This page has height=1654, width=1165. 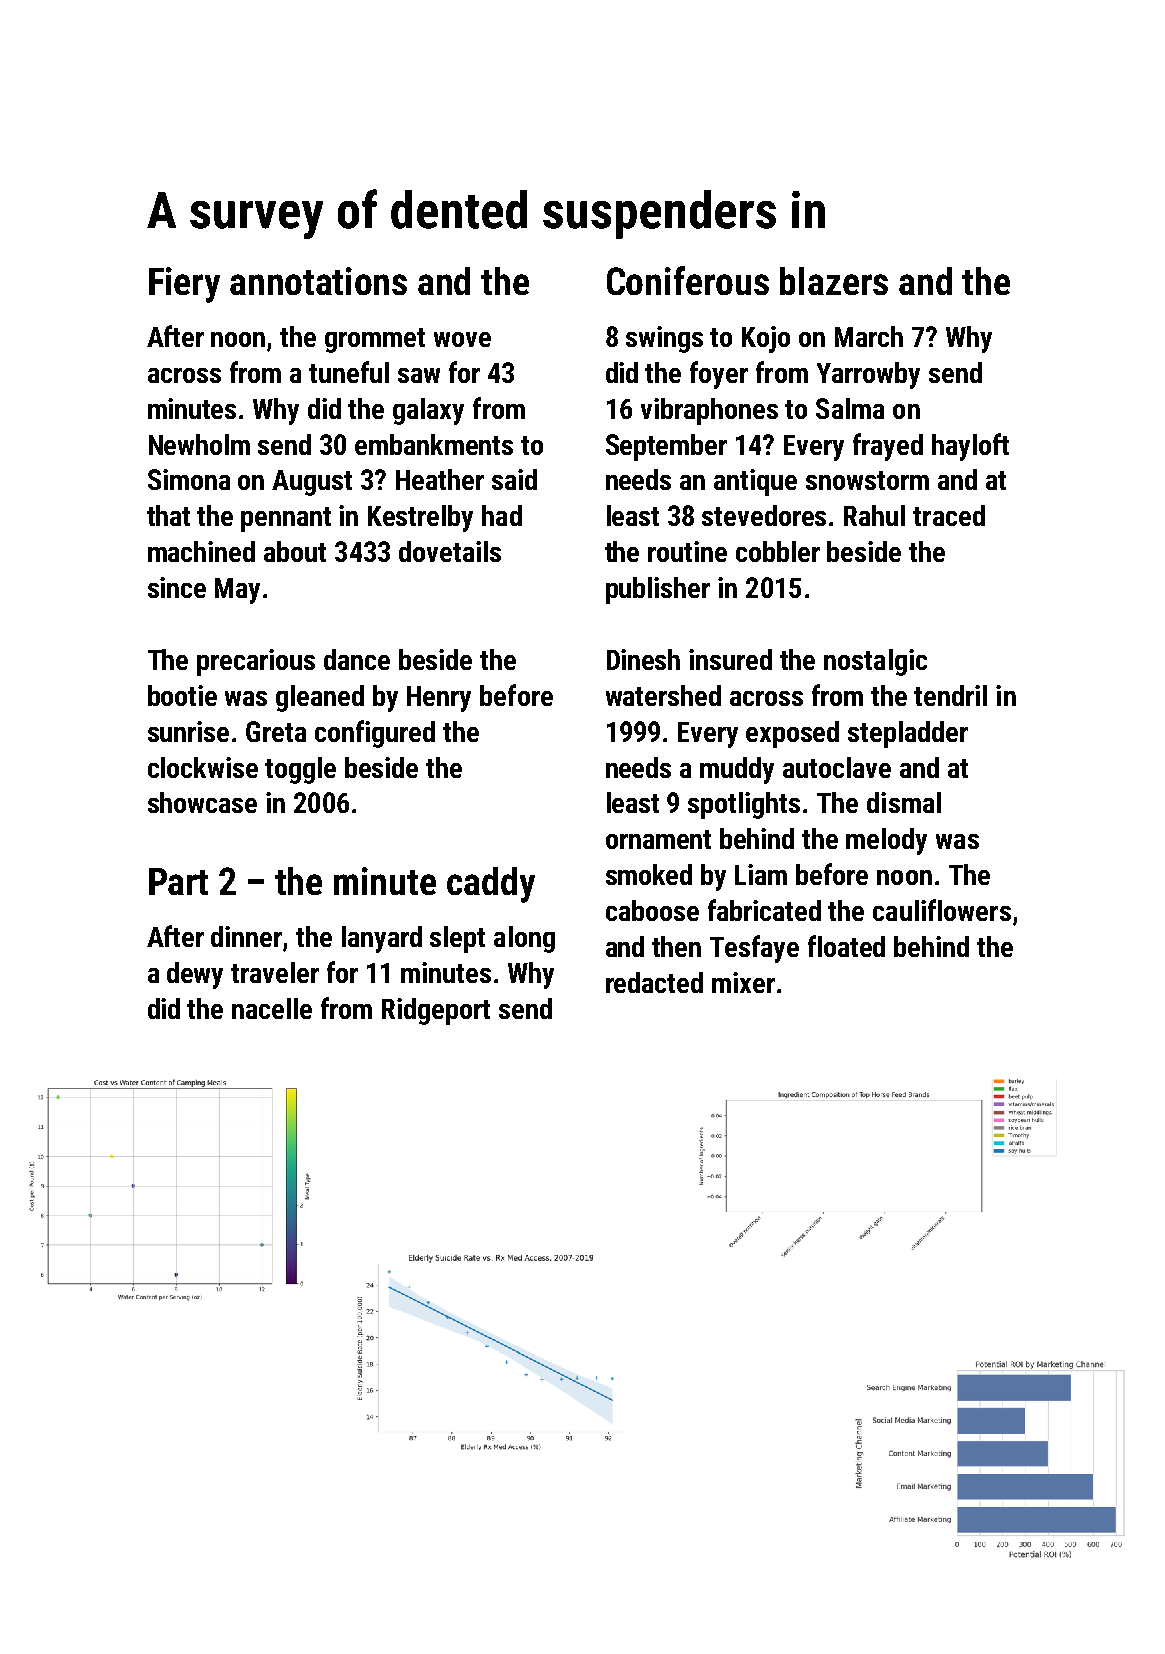 What do you see at coordinates (743, 982) in the page?
I see `mixer` at bounding box center [743, 982].
